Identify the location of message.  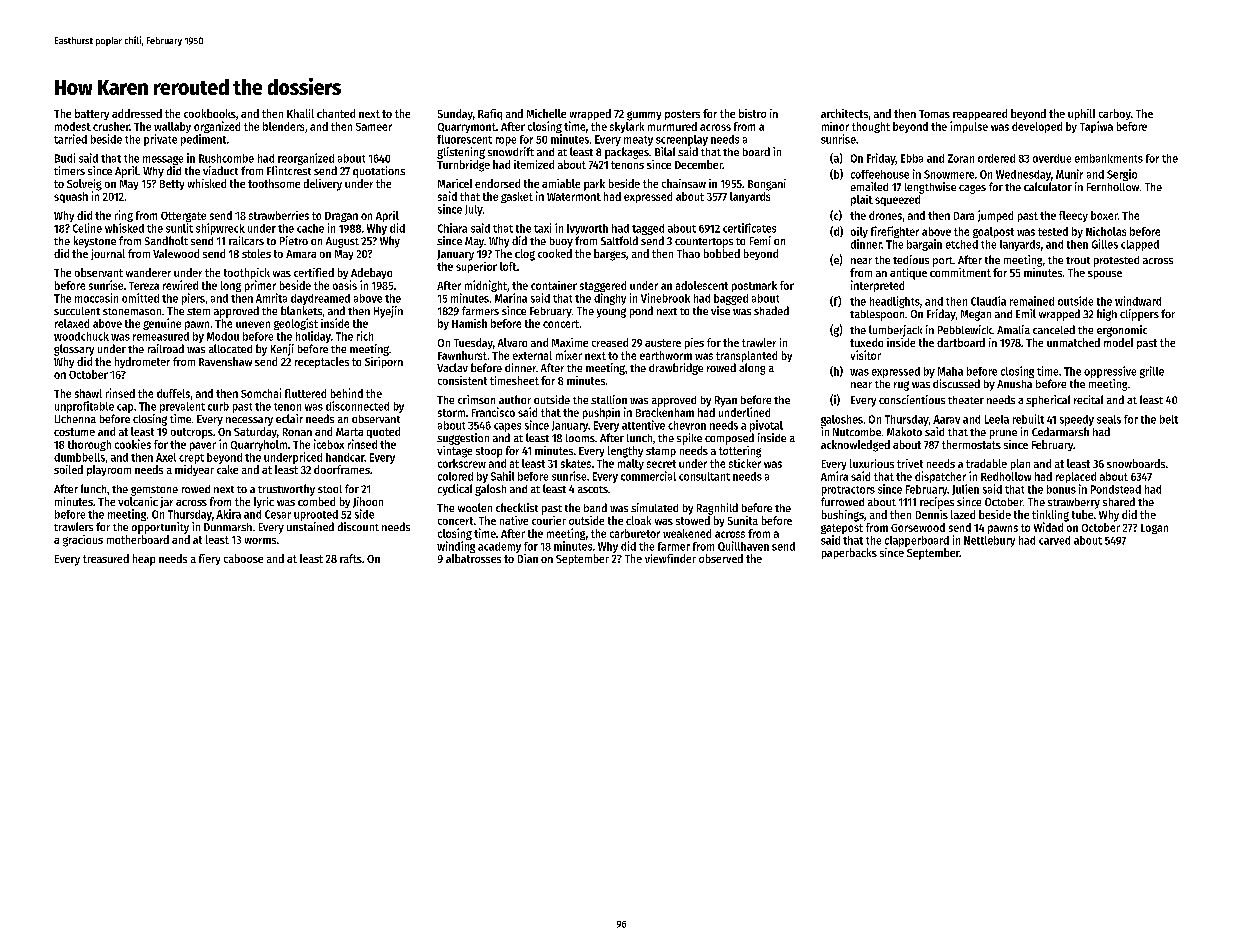
(163, 160).
